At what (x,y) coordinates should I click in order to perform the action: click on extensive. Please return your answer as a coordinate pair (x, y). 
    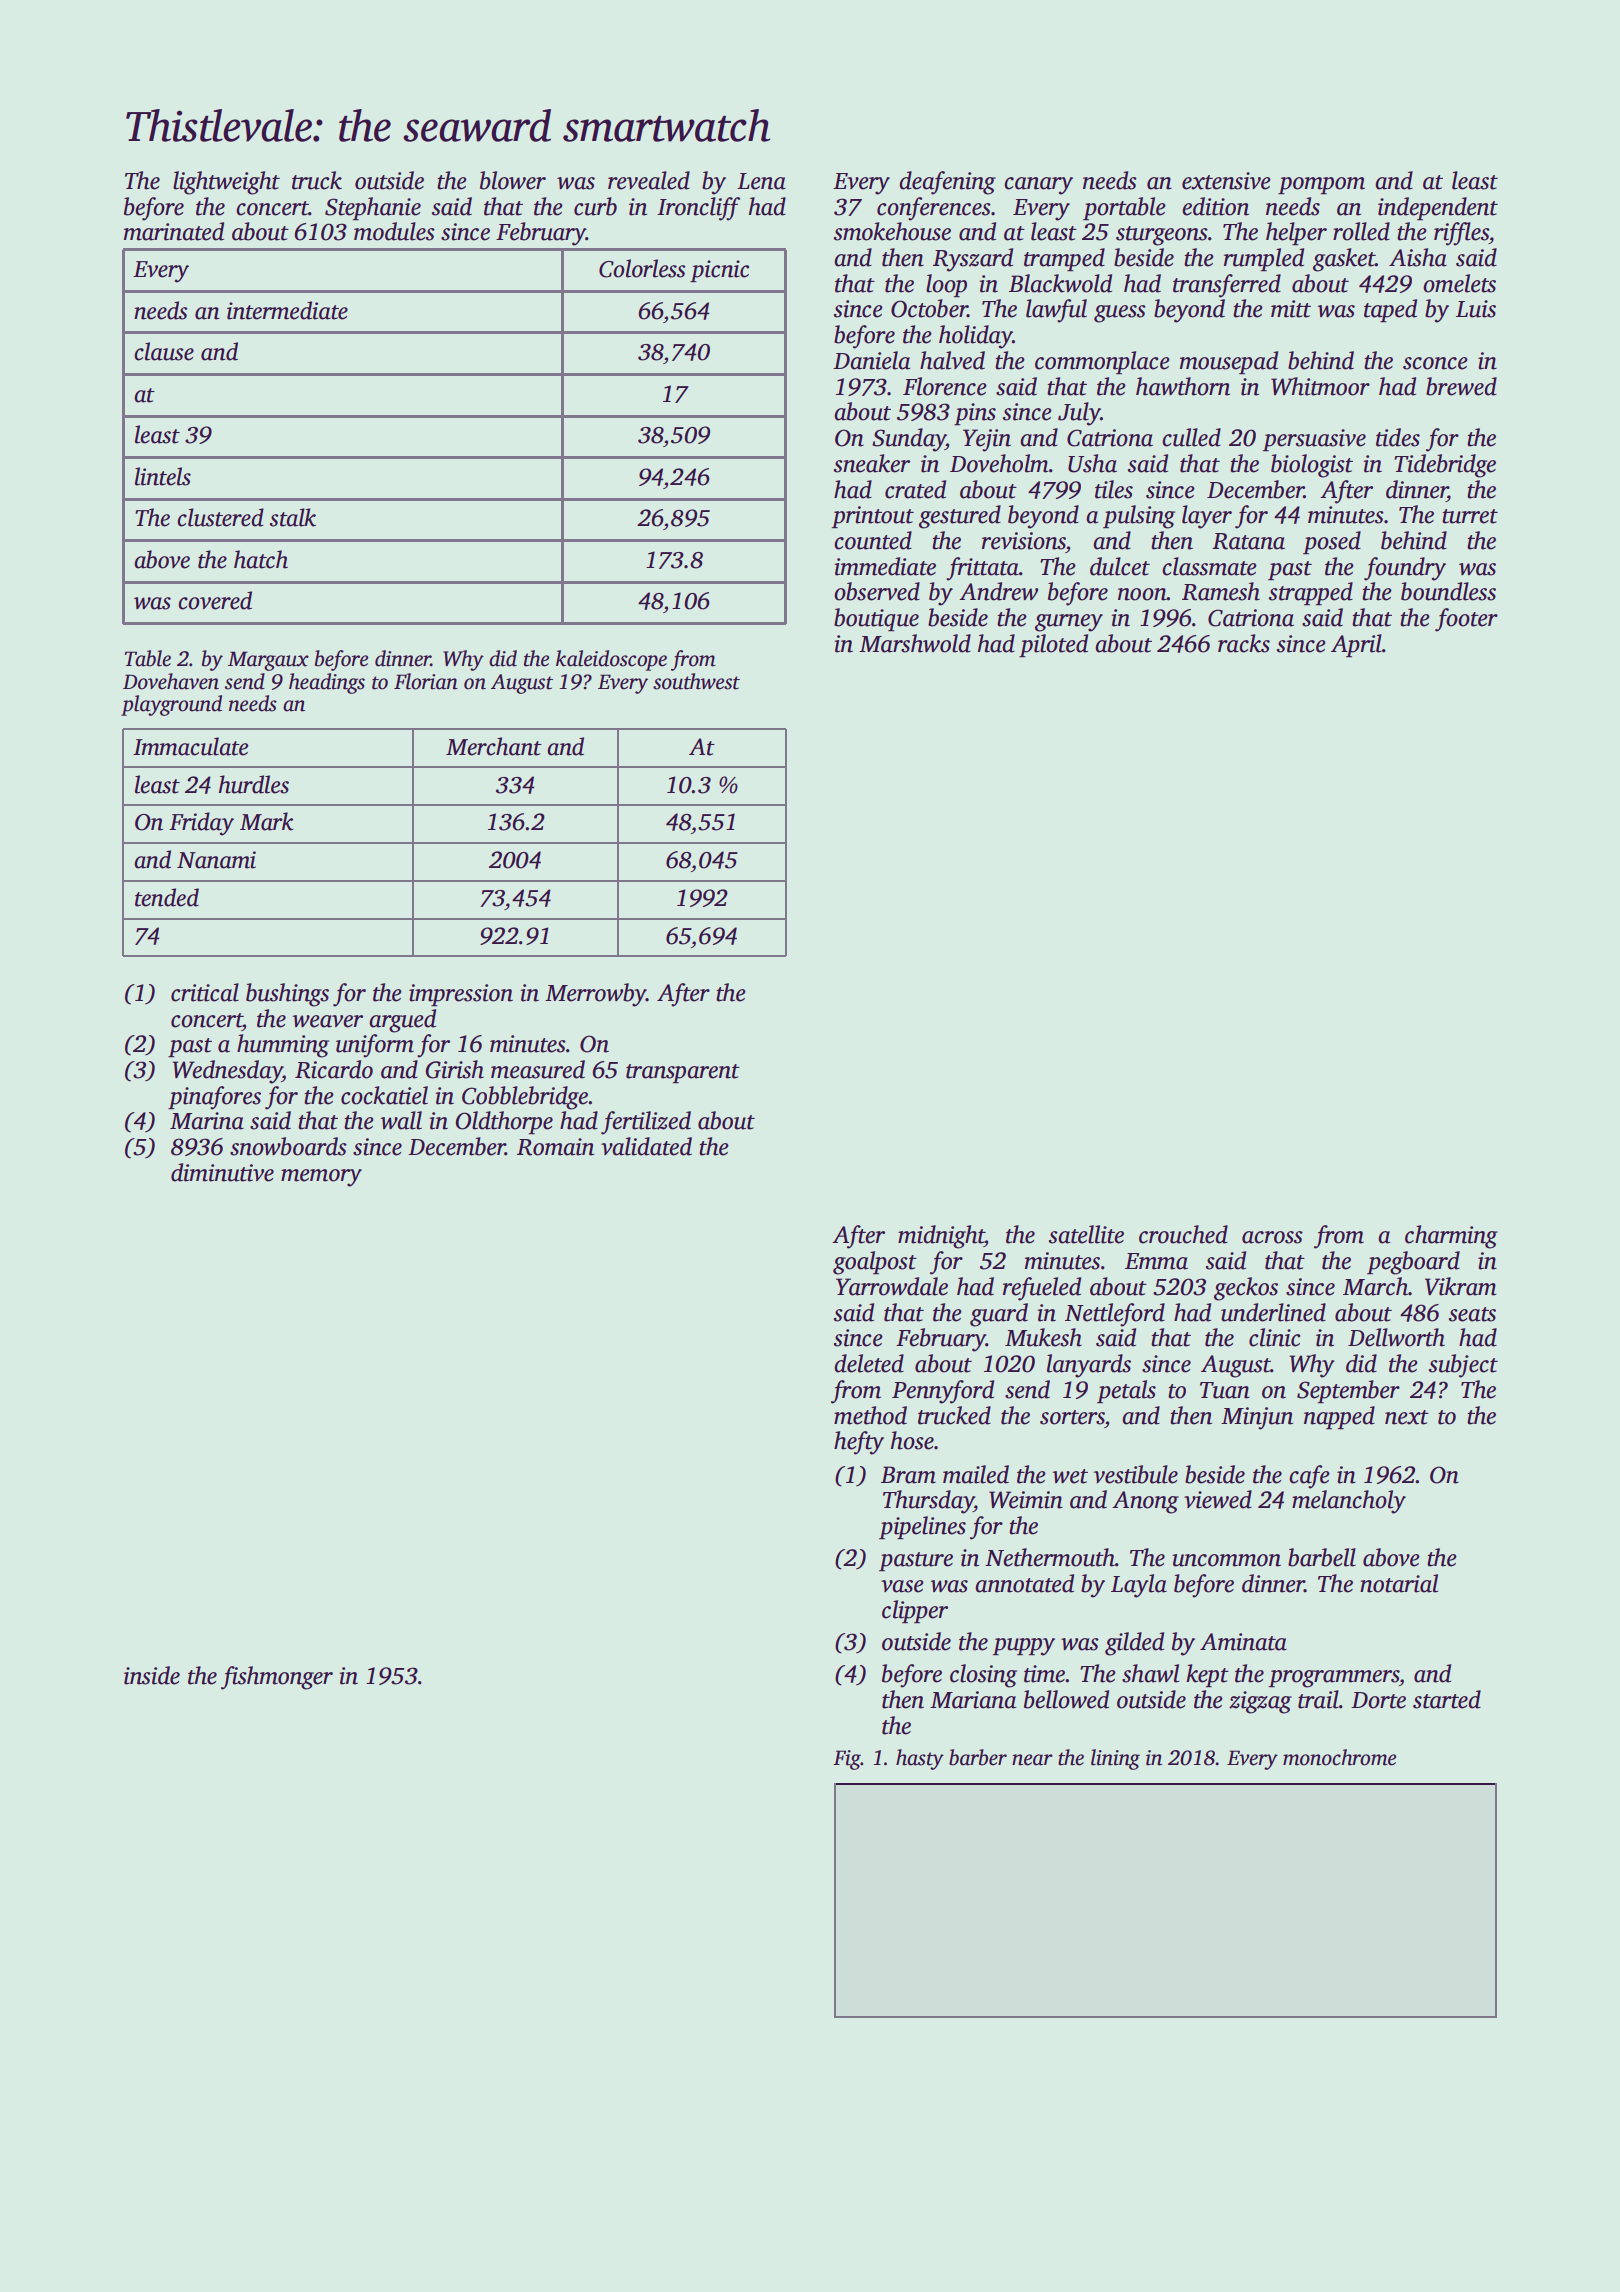
    Looking at the image, I should click on (1226, 181).
